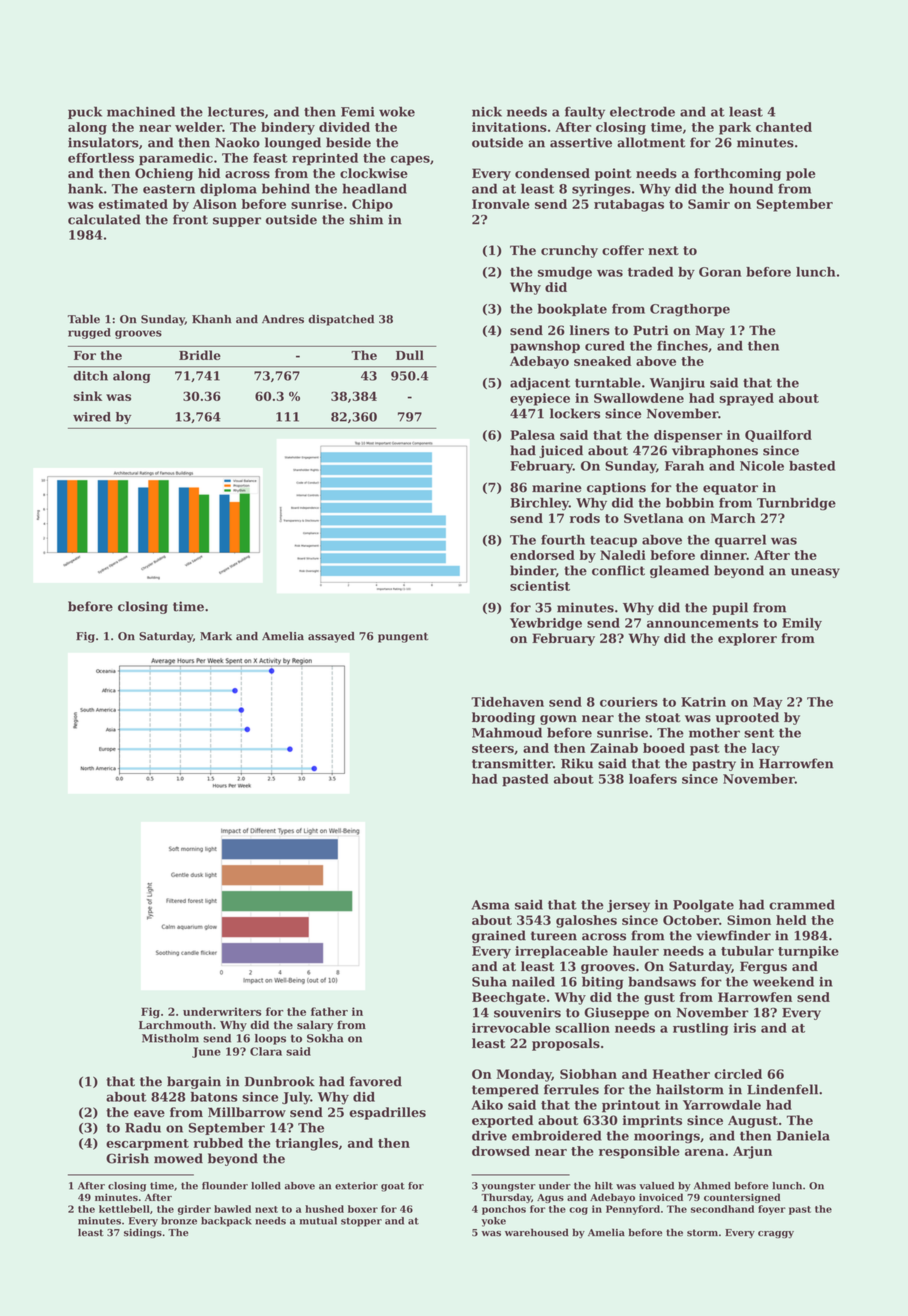  I want to click on craggy, so click(776, 1235).
